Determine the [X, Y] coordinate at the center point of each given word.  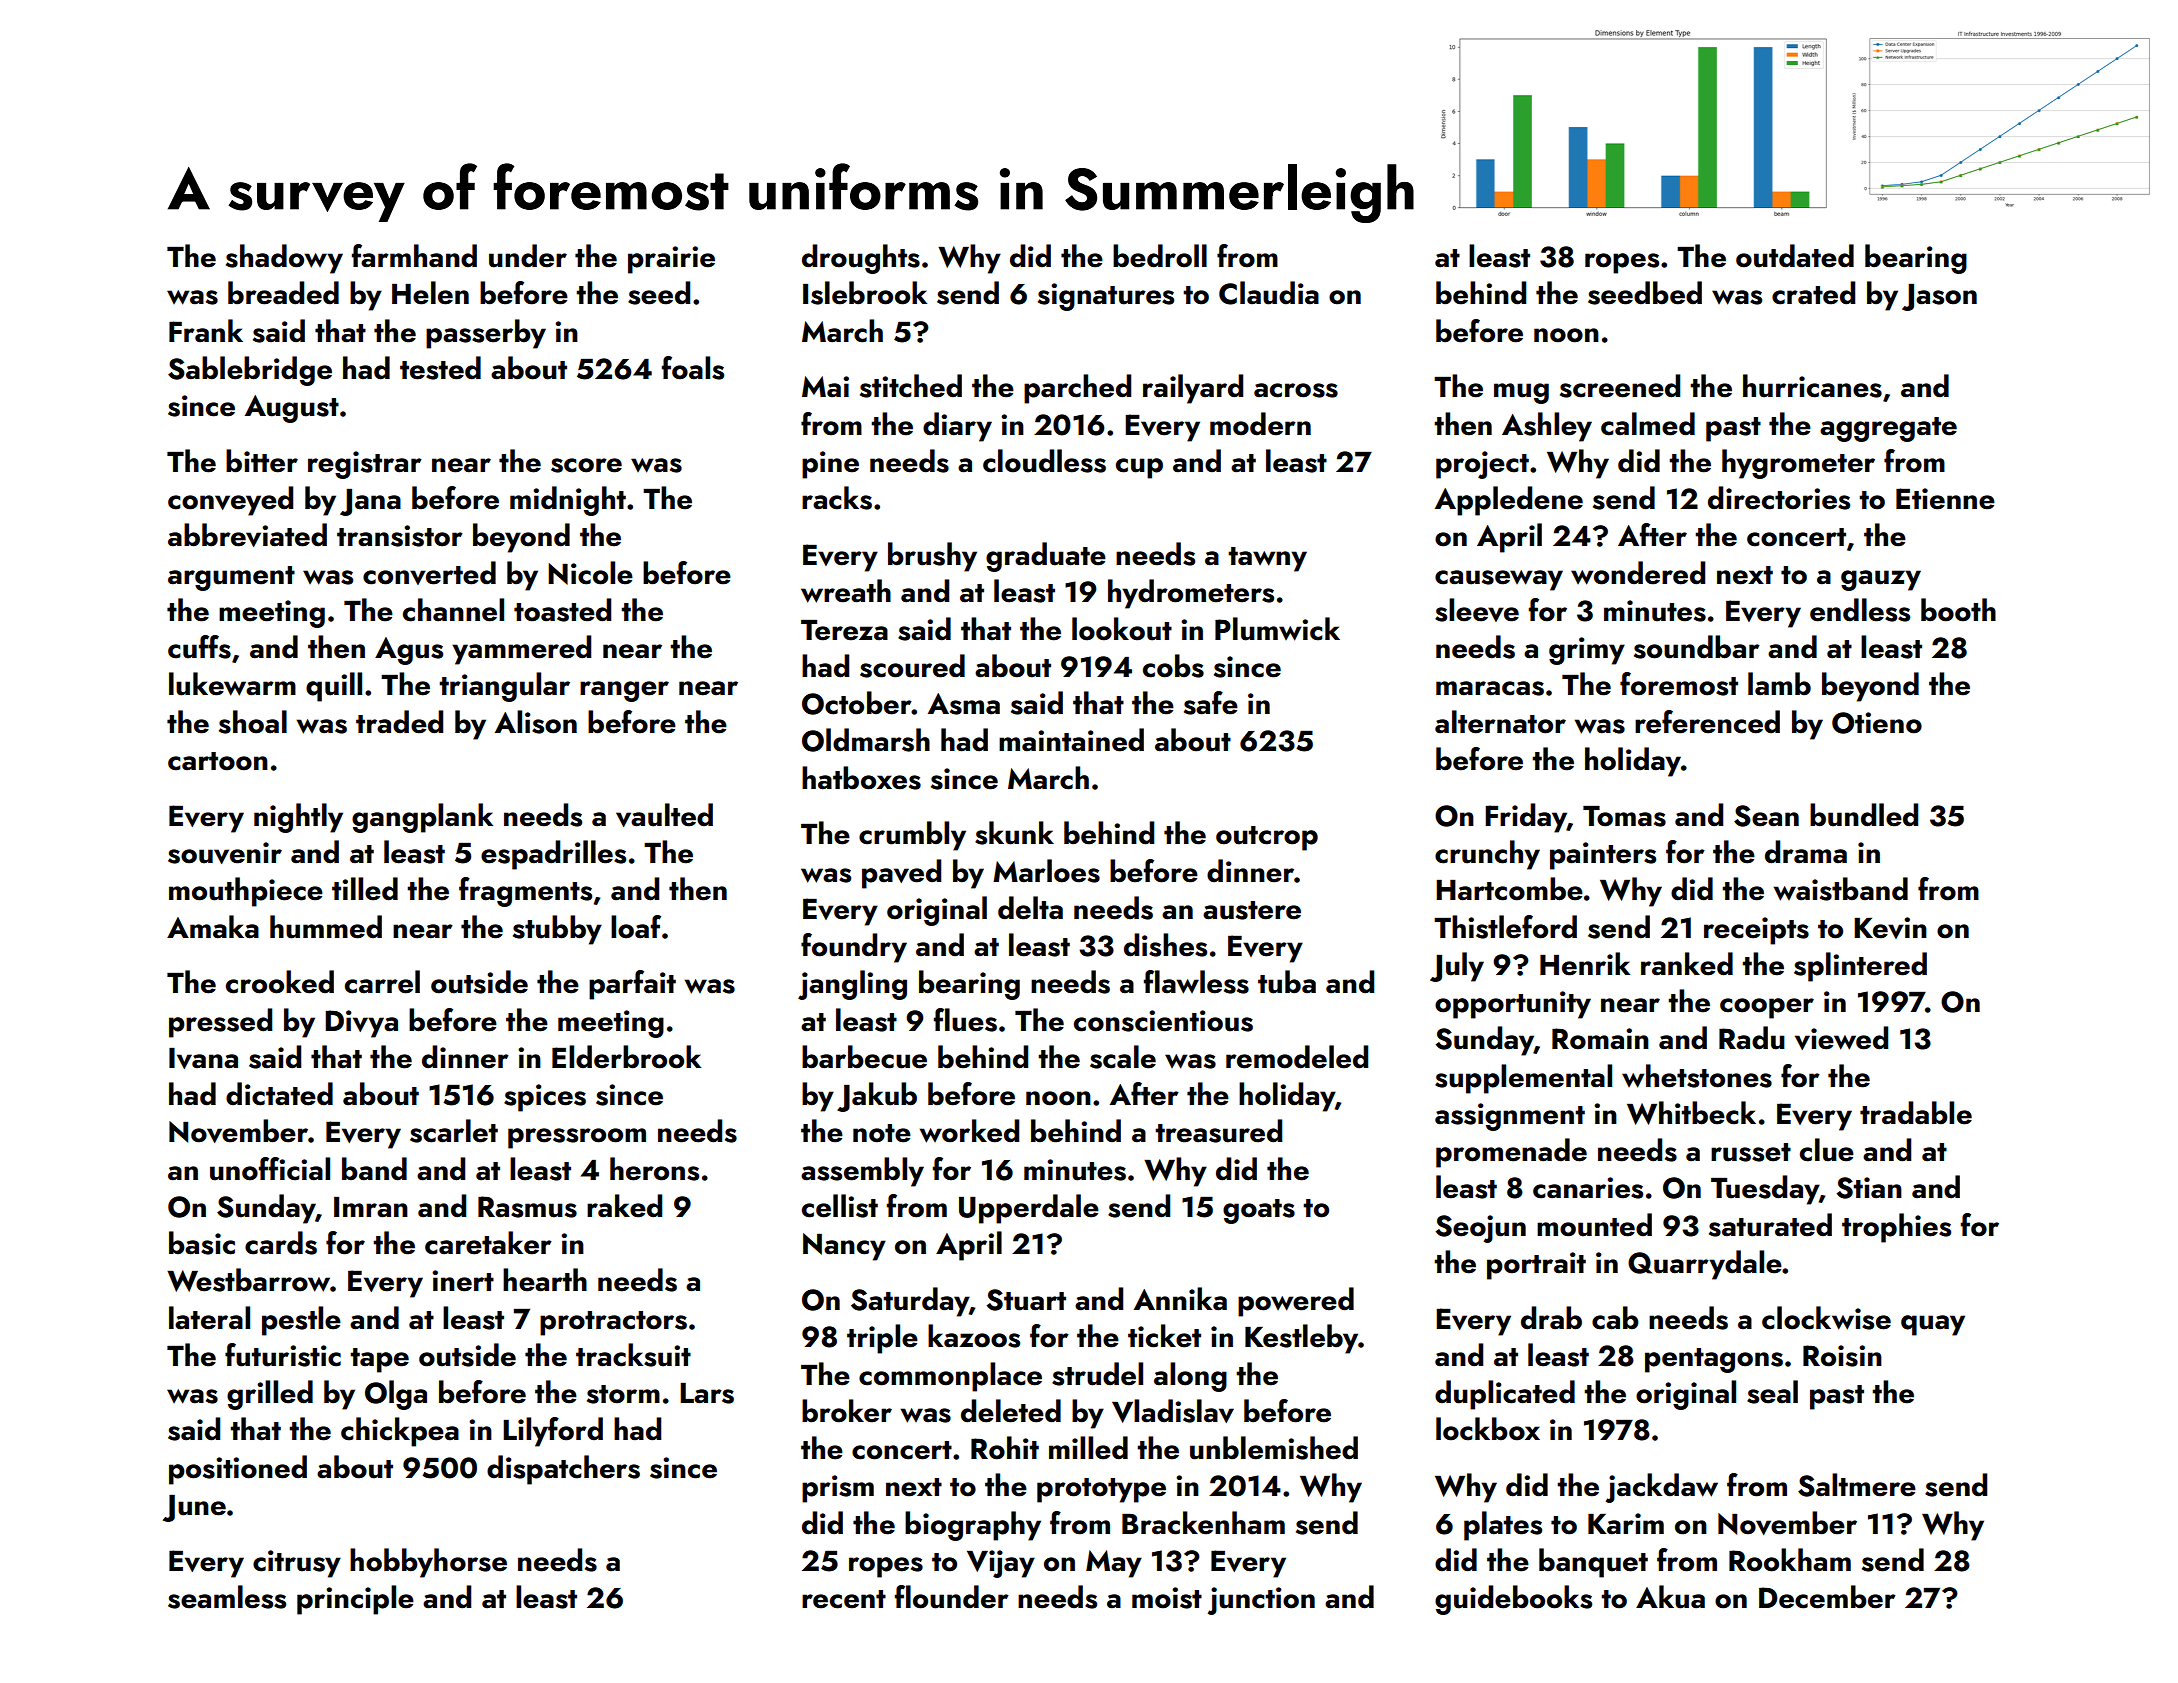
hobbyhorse [428, 1563]
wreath [846, 591]
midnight [568, 501]
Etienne [1945, 499]
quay [1933, 1325]
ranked [1687, 964]
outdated [1795, 256]
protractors [613, 1323]
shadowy [284, 259]
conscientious [1163, 1021]
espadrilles [553, 855]
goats [1259, 1211]
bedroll [1160, 256]
